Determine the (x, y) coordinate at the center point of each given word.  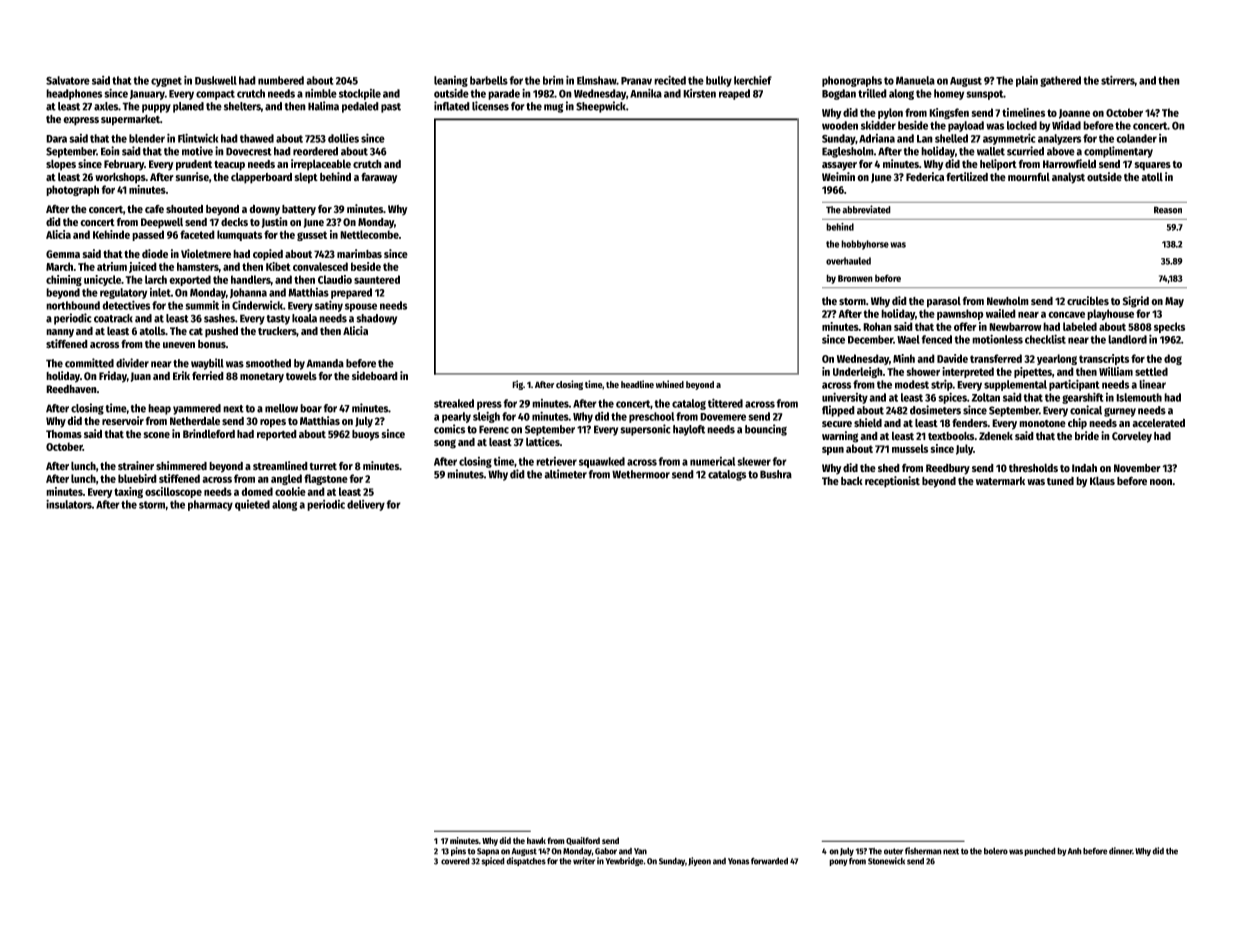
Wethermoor (641, 474)
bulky (719, 81)
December (870, 339)
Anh (1075, 851)
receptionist (892, 482)
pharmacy (210, 505)
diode (155, 253)
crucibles (1088, 301)
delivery (366, 505)
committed (89, 363)
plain (1027, 81)
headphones (74, 94)
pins (458, 851)
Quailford (583, 841)
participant (1074, 385)
